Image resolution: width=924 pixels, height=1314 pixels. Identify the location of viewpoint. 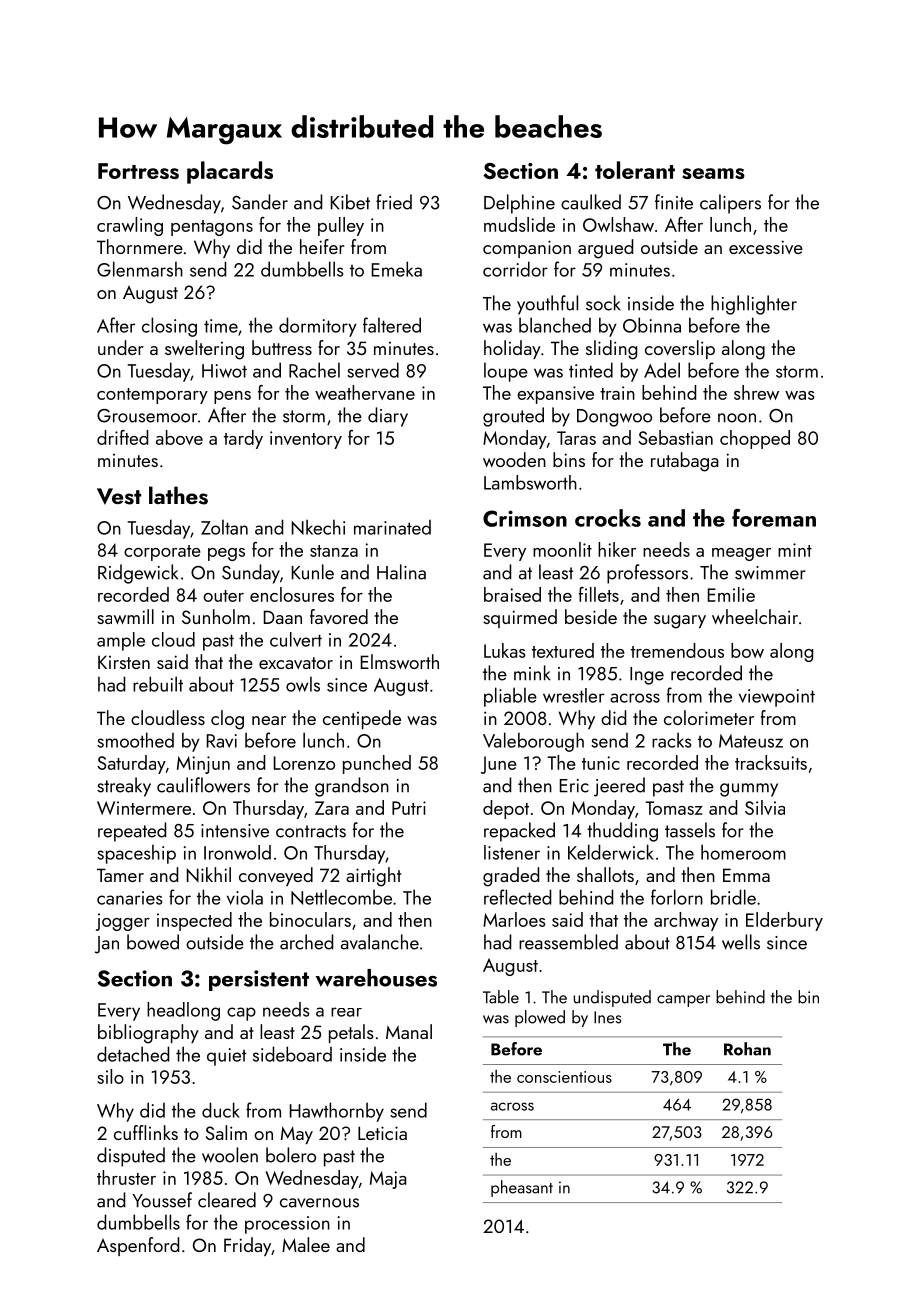
(777, 698).
